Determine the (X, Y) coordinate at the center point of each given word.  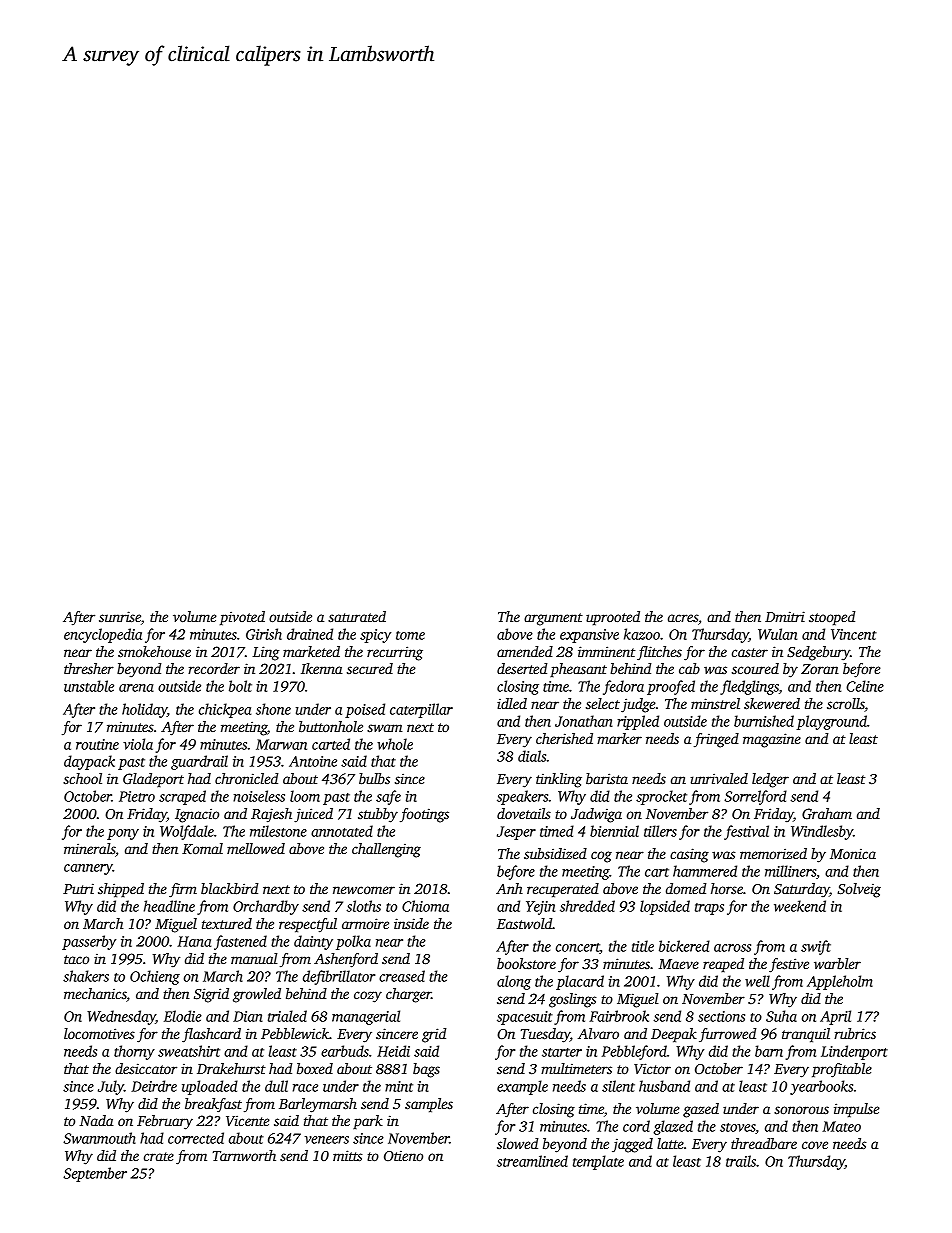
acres (683, 618)
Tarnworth (244, 1155)
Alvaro (598, 1033)
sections (721, 1016)
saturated (357, 616)
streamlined (532, 1161)
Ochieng (155, 977)
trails (741, 1161)
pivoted (242, 618)
